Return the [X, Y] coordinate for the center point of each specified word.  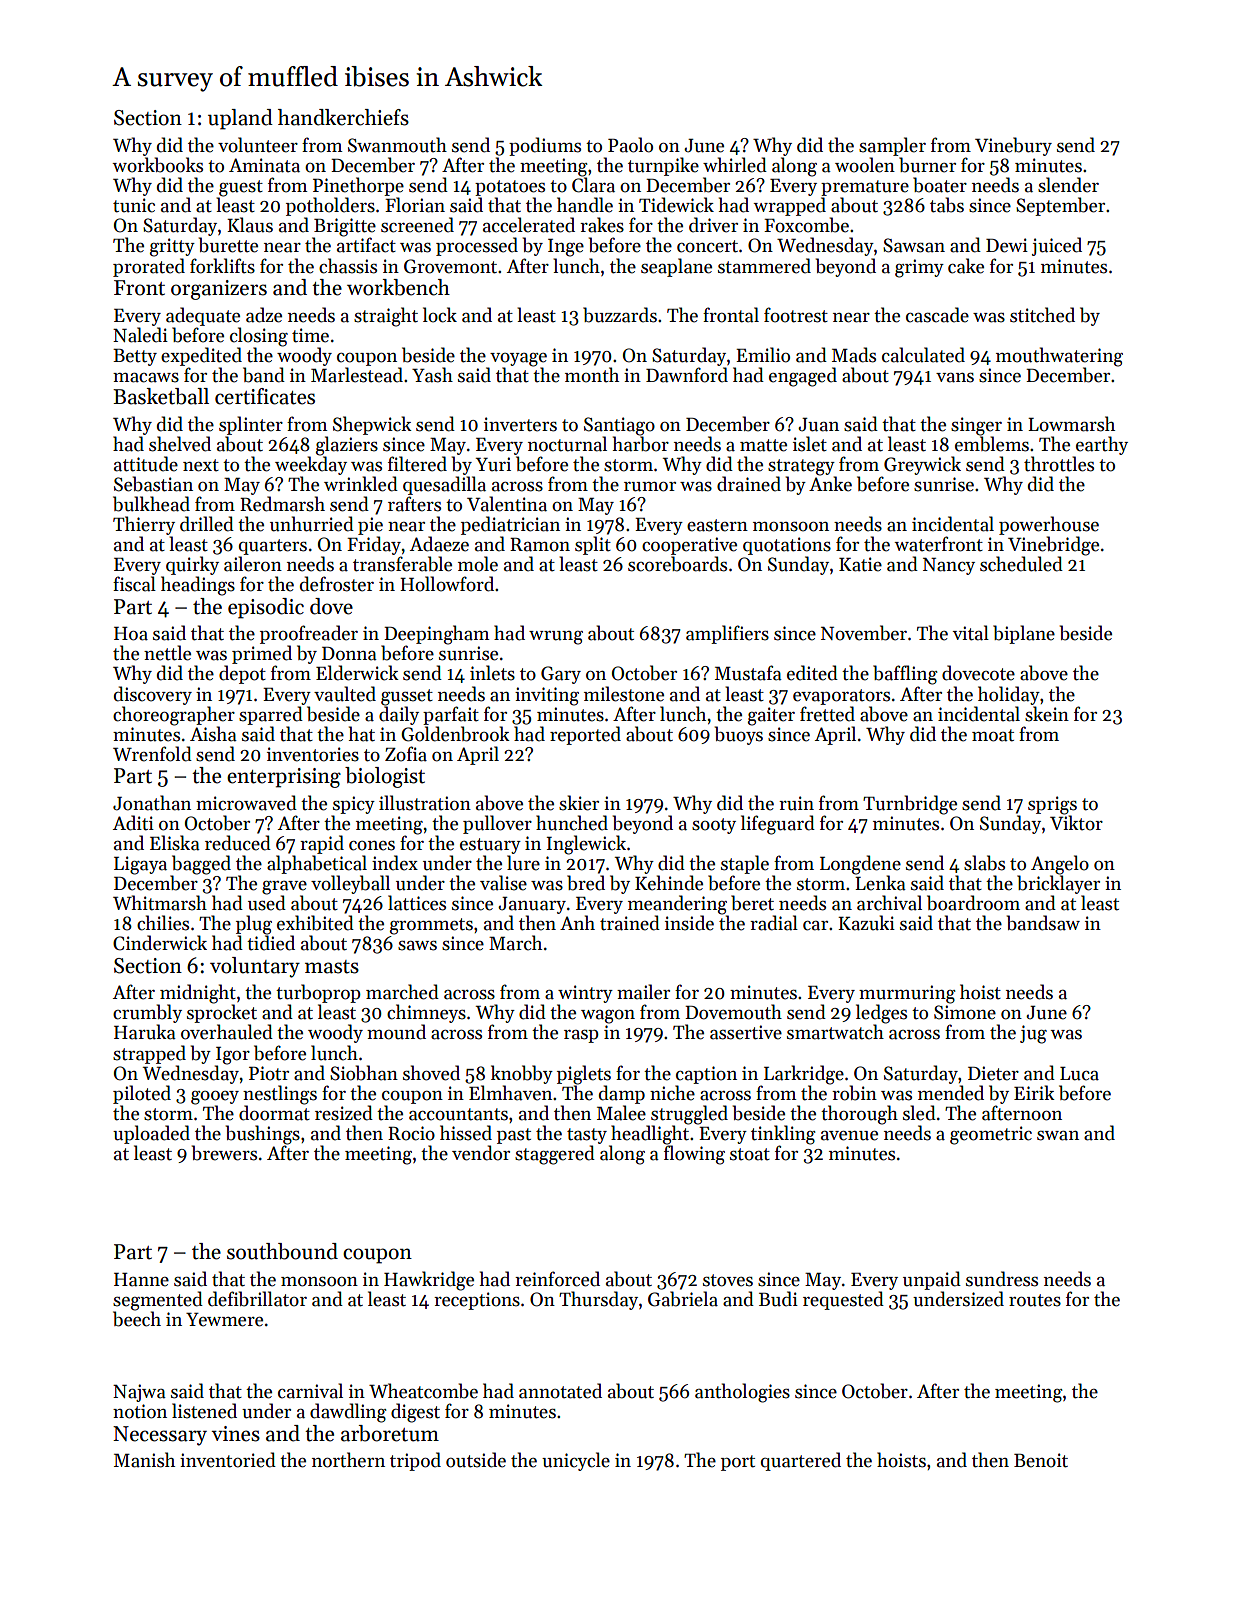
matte [763, 445]
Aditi [133, 823]
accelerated [529, 225]
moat [993, 735]
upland [240, 119]
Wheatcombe [423, 1391]
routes [1035, 1300]
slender [1068, 185]
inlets [492, 673]
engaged [803, 377]
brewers [224, 1153]
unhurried [312, 524]
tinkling [783, 1135]
